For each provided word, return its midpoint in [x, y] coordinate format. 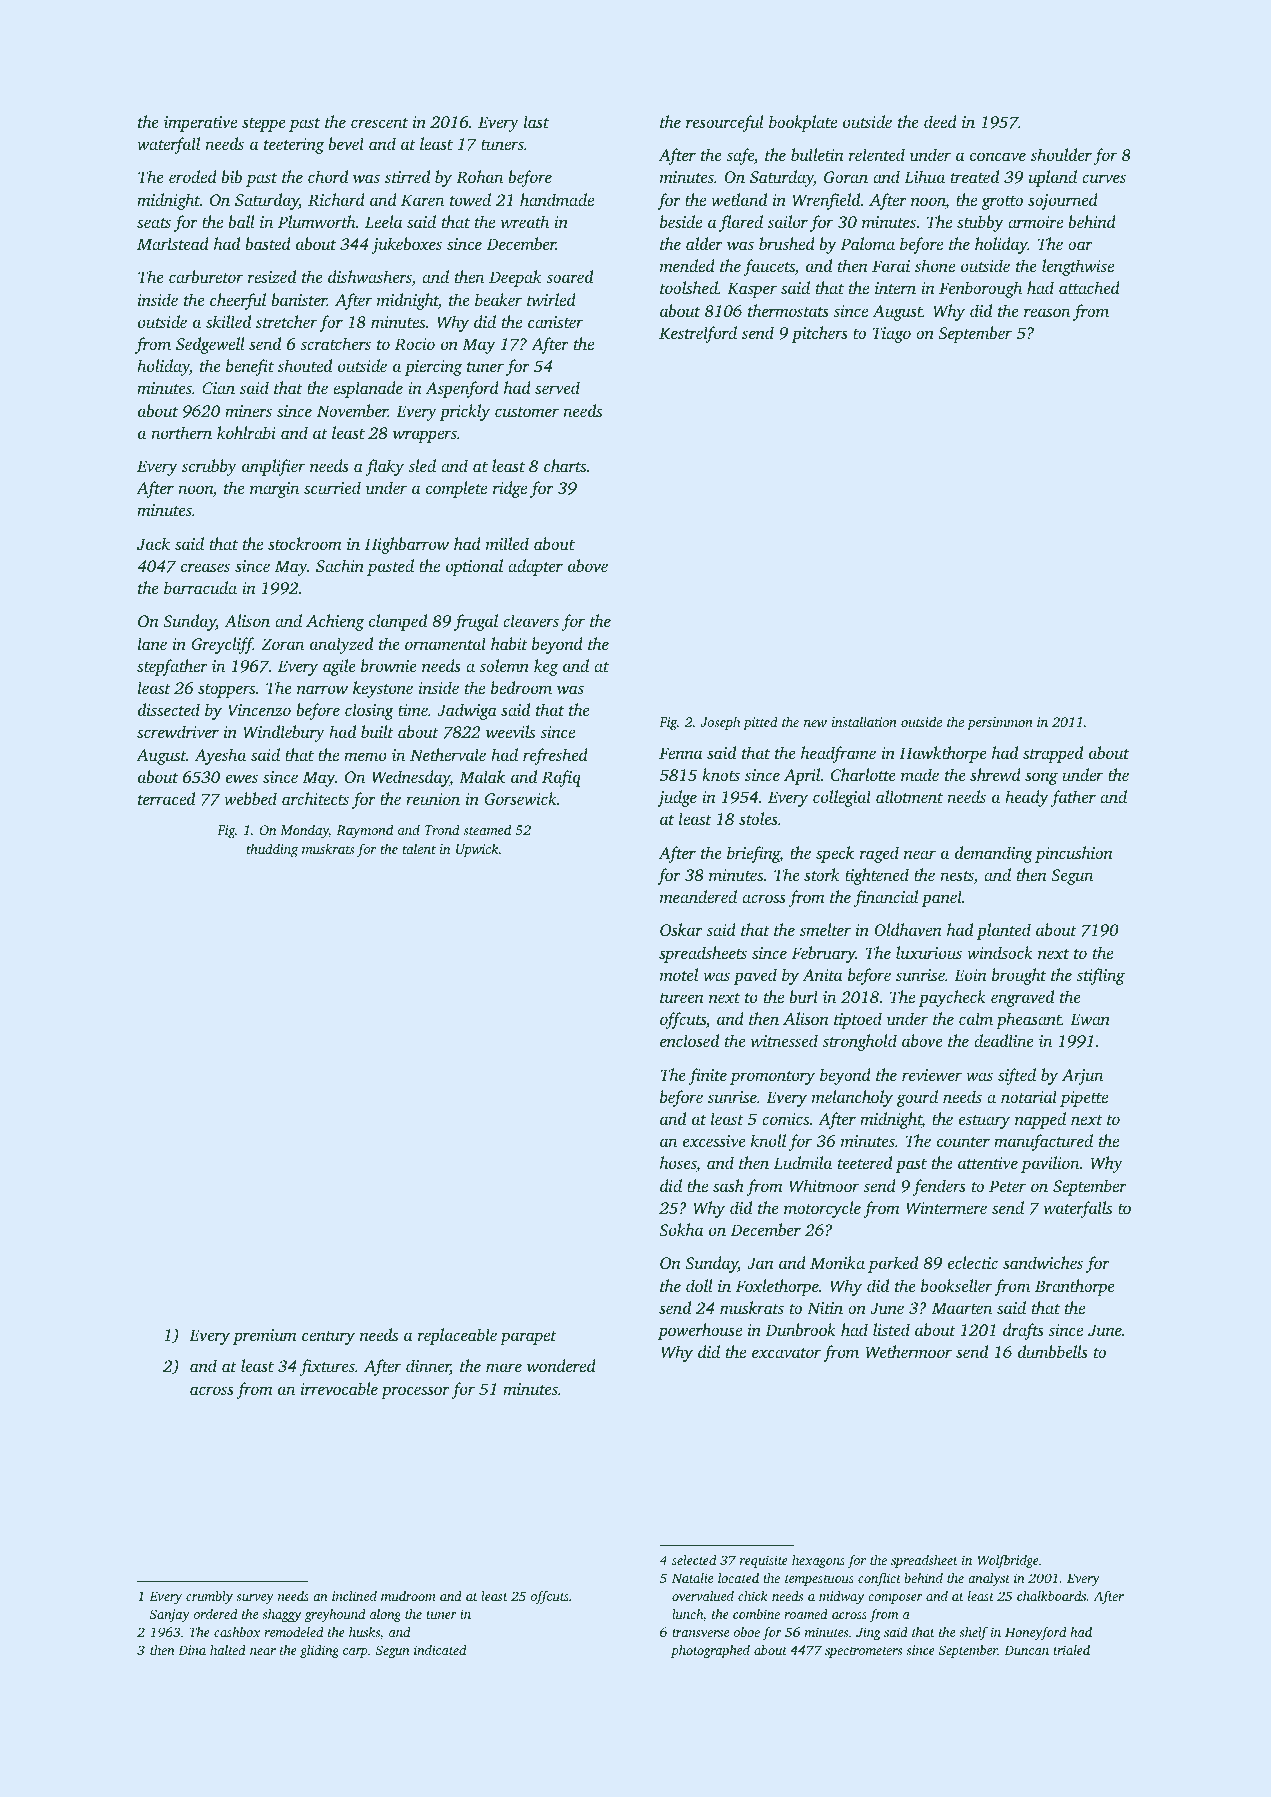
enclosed [689, 1040]
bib [231, 176]
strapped [1053, 754]
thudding [272, 850]
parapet [528, 1338]
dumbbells [1053, 1351]
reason [1047, 312]
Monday [304, 831]
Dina [192, 1650]
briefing [753, 854]
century [328, 1338]
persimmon [1000, 723]
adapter [535, 567]
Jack [153, 543]
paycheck [952, 998]
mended [687, 265]
